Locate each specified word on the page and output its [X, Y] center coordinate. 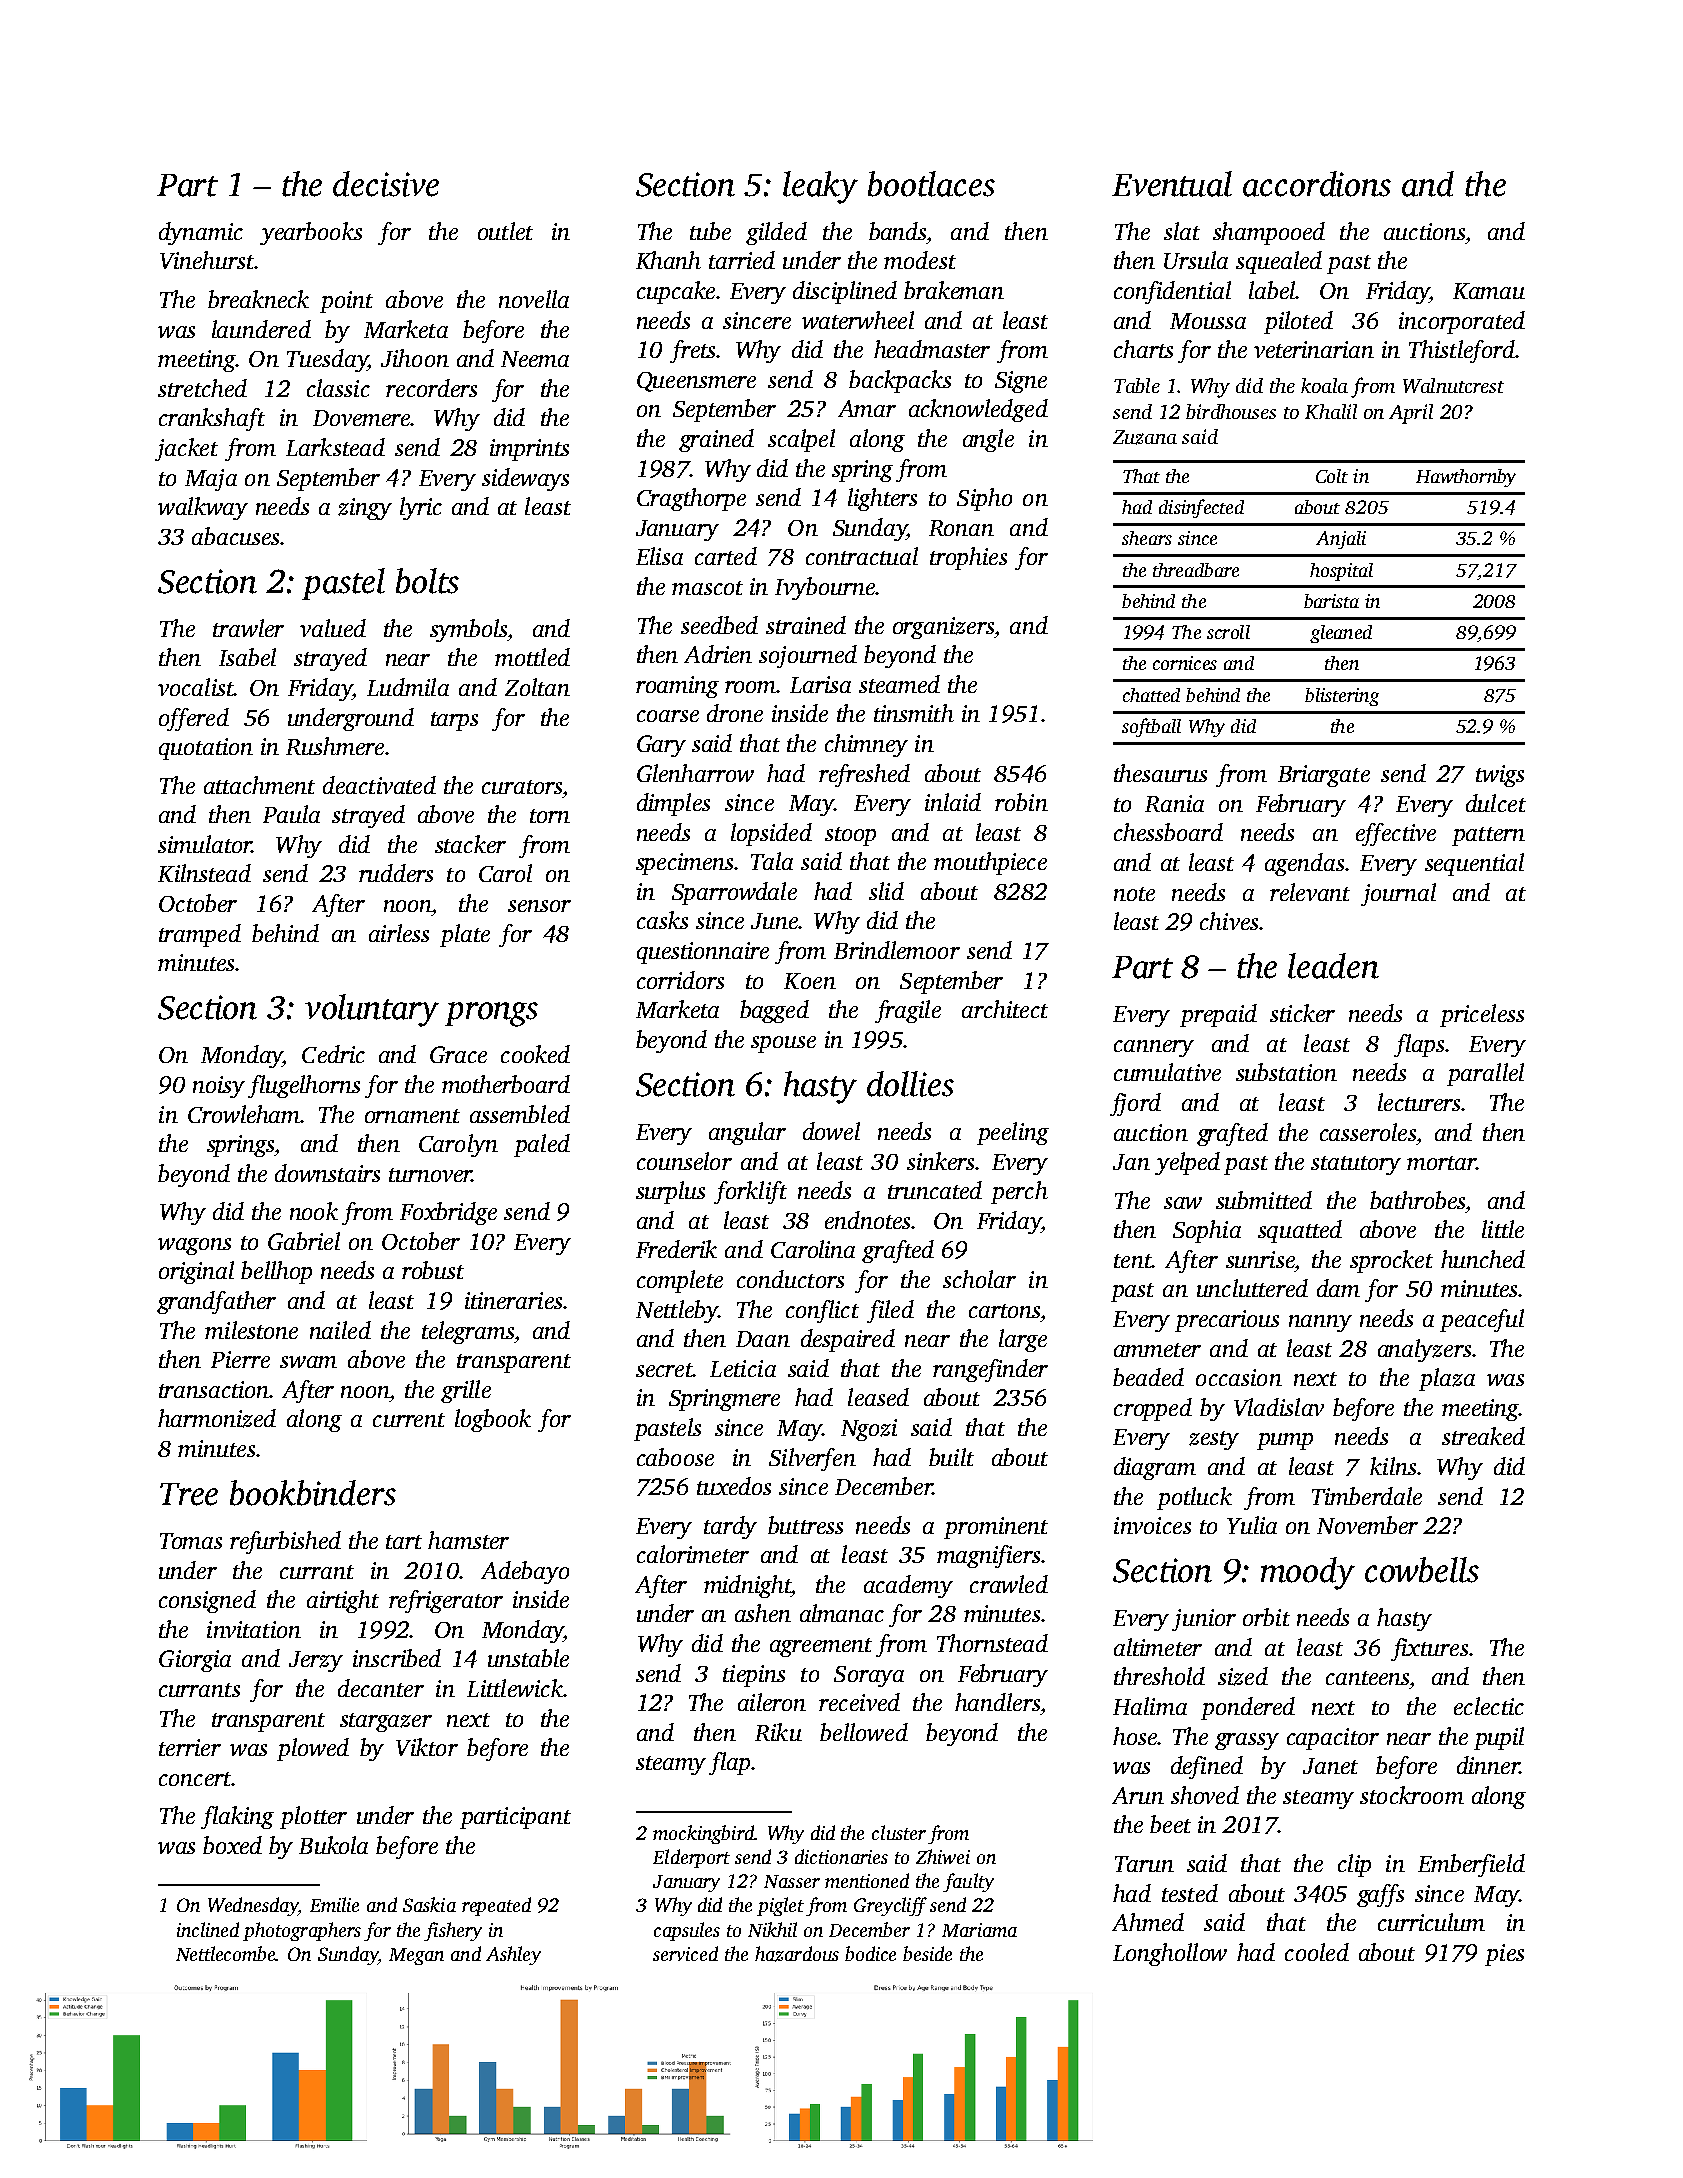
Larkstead [335, 447]
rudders [396, 873]
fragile [908, 1011]
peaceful [1482, 1320]
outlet [505, 231]
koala [1324, 385]
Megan [416, 1956]
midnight [747, 1586]
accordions [1317, 184]
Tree [189, 1494]
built [951, 1457]
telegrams [468, 1332]
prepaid [1218, 1015]
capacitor [1333, 1739]
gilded [776, 233]
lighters [882, 499]
